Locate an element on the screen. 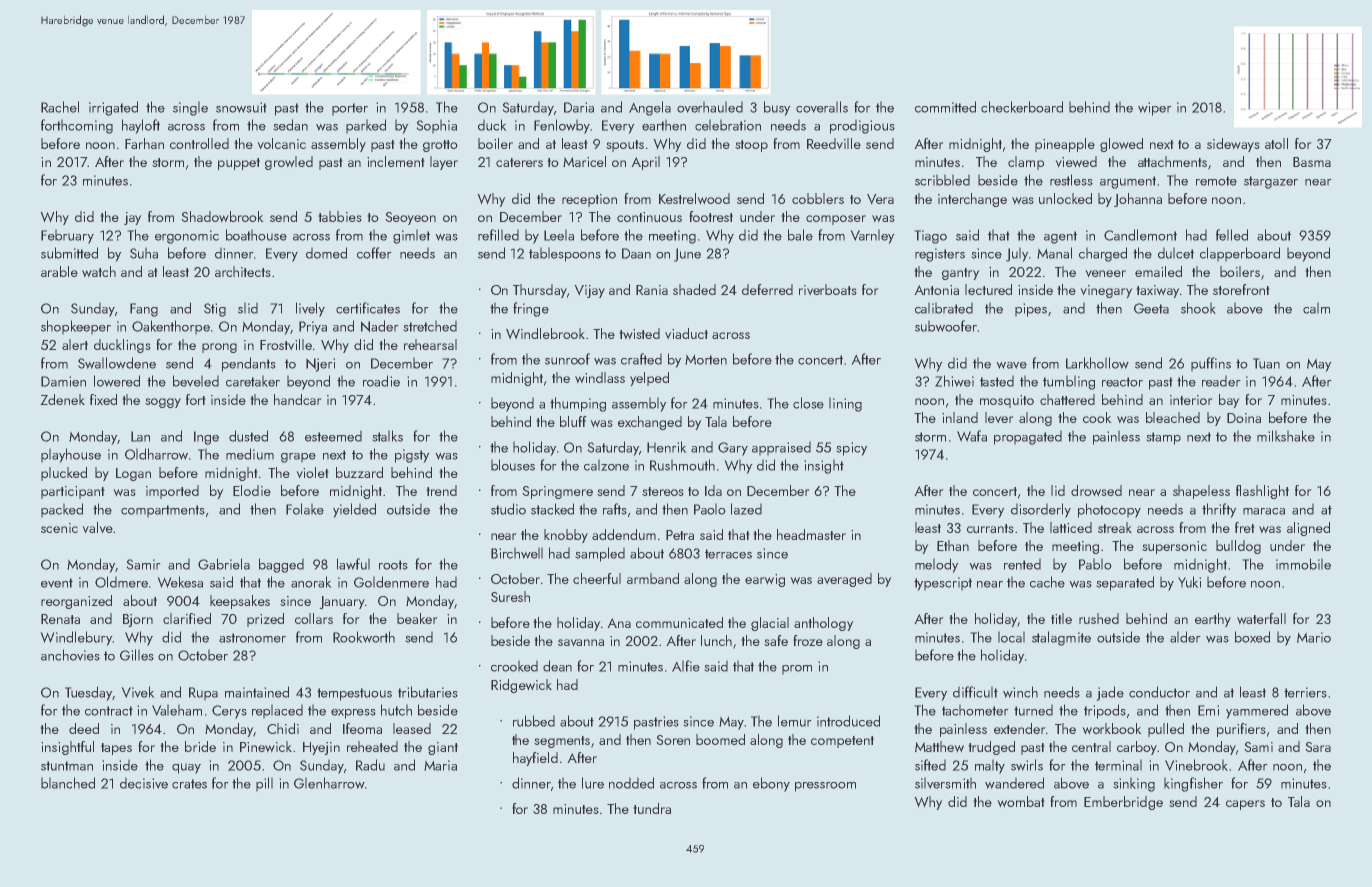  immobile is located at coordinates (1303, 564).
